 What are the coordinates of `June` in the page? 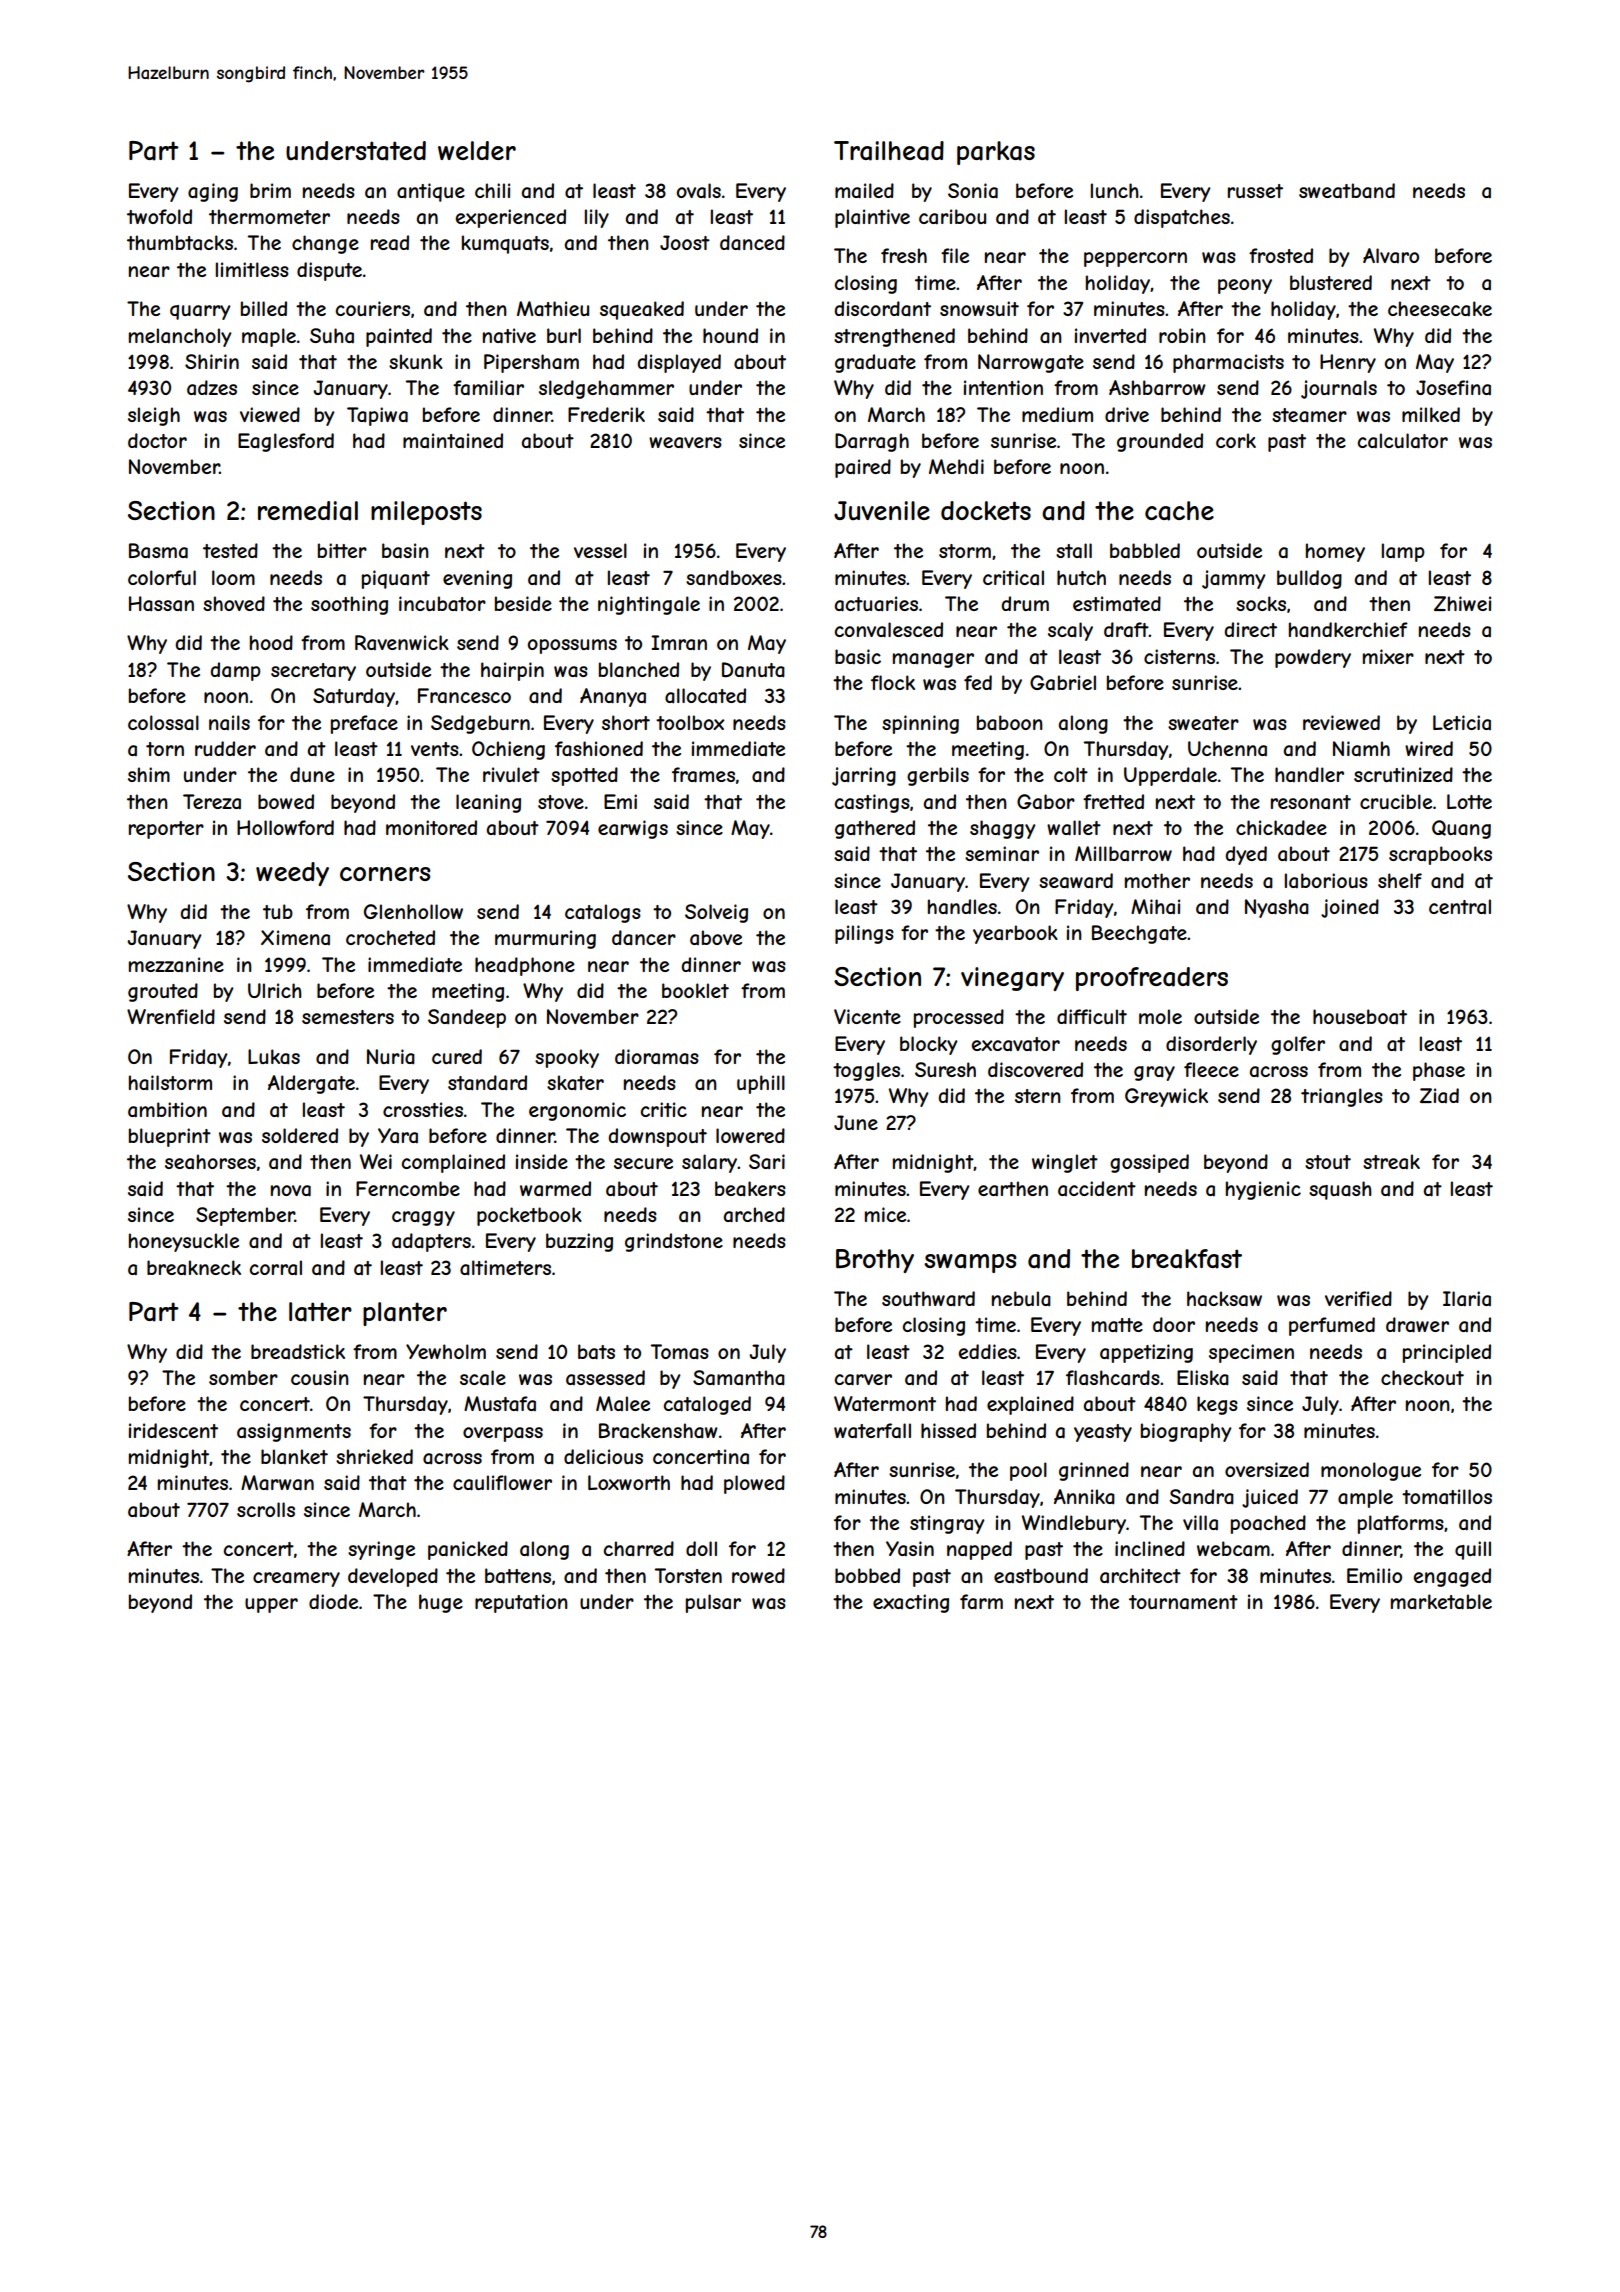 It's located at (856, 1122).
